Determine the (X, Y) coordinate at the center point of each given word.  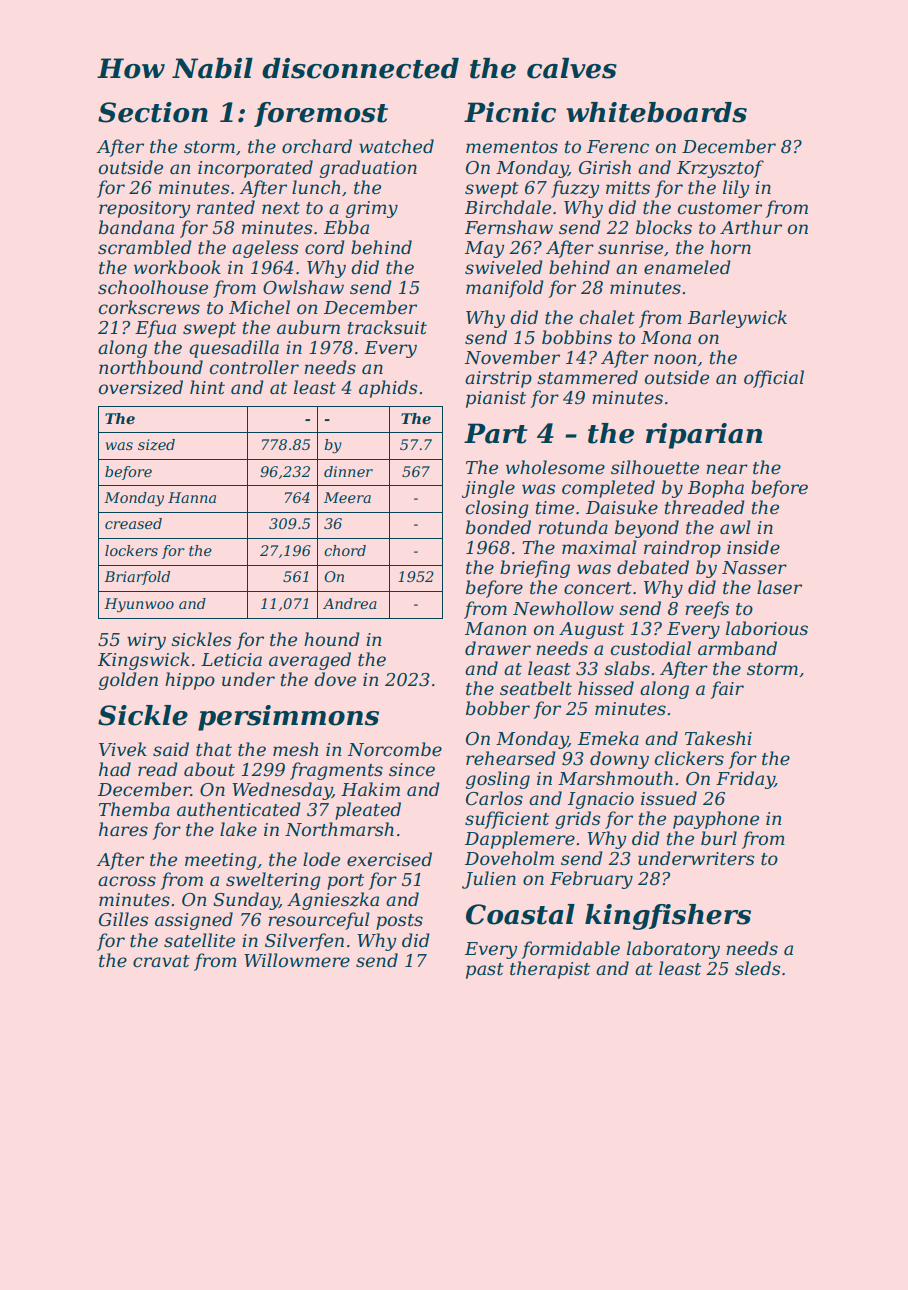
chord (345, 550)
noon (675, 359)
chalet (607, 317)
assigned (194, 921)
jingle (488, 489)
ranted (226, 207)
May (485, 249)
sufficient (507, 820)
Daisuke (622, 507)
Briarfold (137, 578)
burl (719, 838)
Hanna (192, 497)
